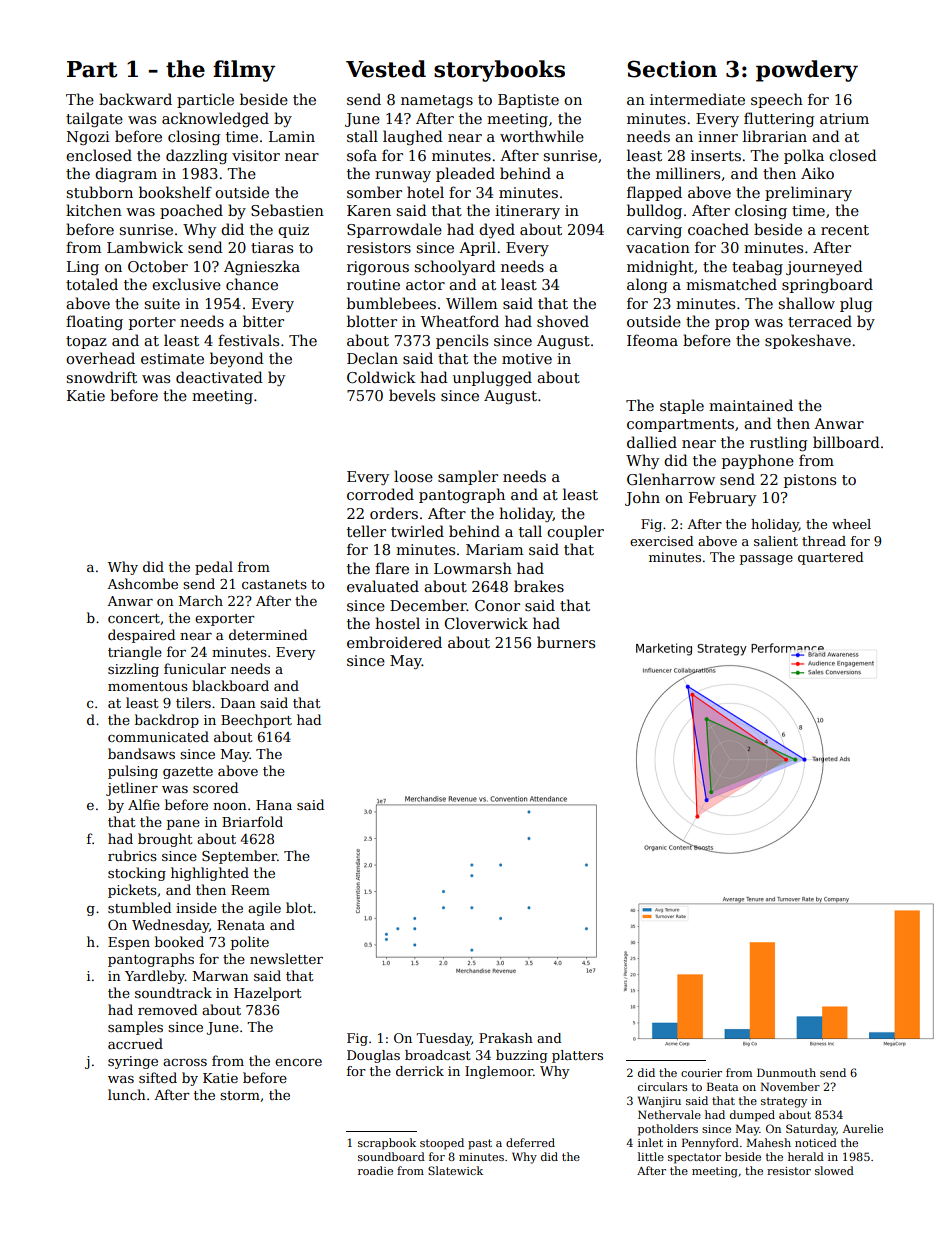  What do you see at coordinates (786, 1072) in the screenshot?
I see `Dunmouth` at bounding box center [786, 1072].
